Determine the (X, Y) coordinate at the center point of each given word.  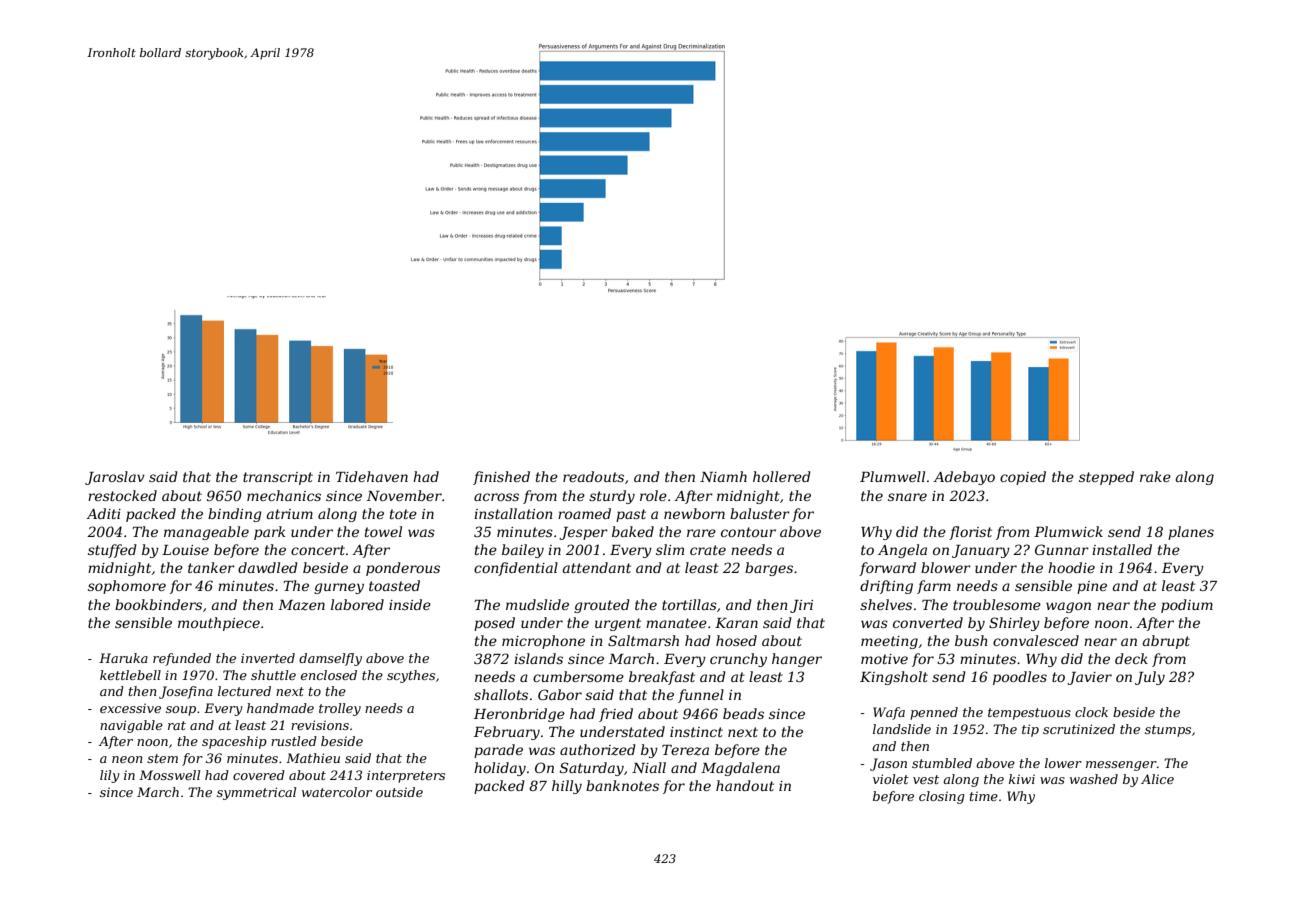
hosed (736, 640)
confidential (516, 569)
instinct (696, 732)
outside (399, 792)
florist (970, 533)
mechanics (284, 495)
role (653, 495)
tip (1030, 730)
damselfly (330, 659)
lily (110, 776)
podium (1187, 606)
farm (934, 587)
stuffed (112, 551)
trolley (340, 709)
